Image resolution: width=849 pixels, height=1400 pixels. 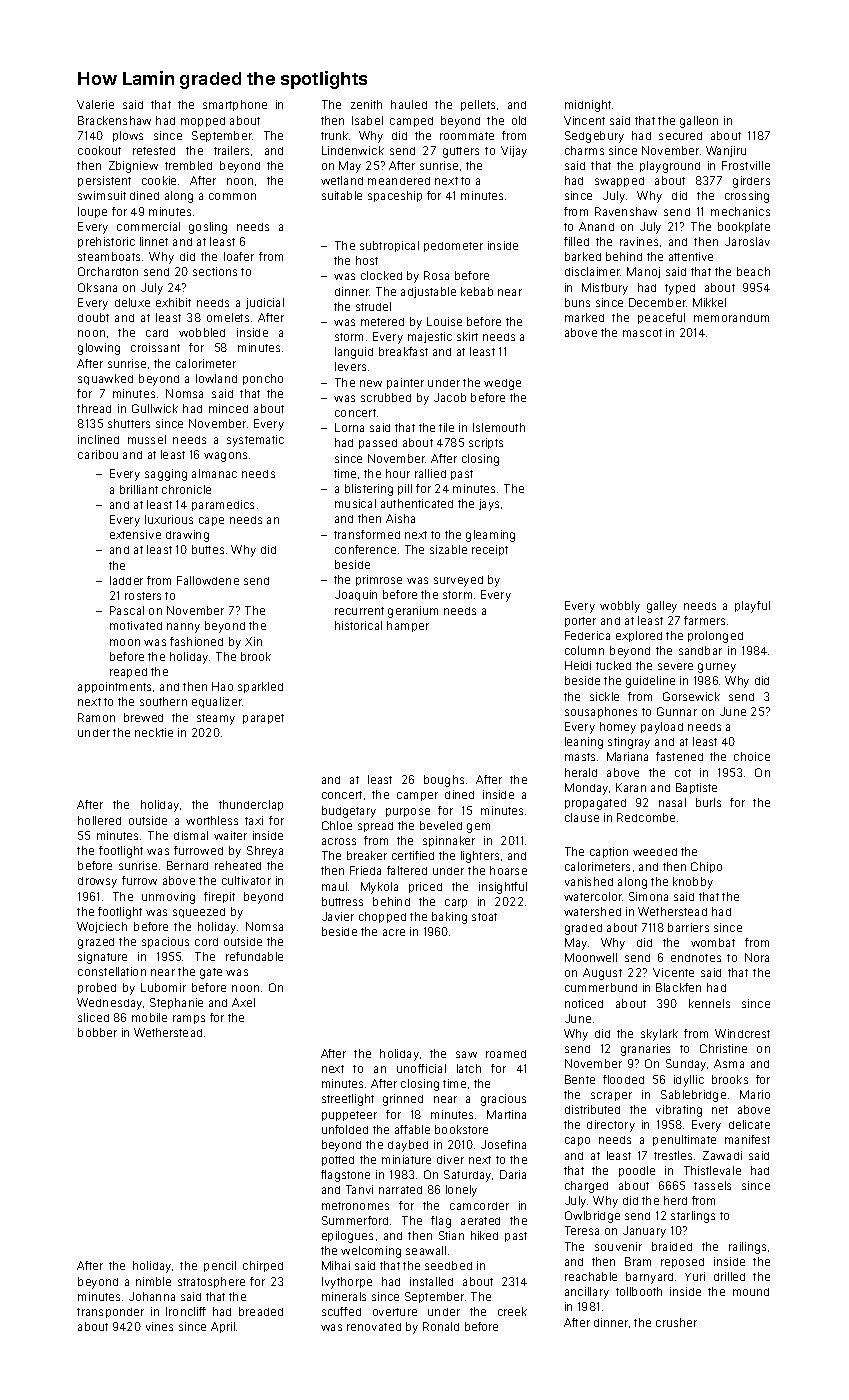 I want to click on levers, so click(x=350, y=366).
